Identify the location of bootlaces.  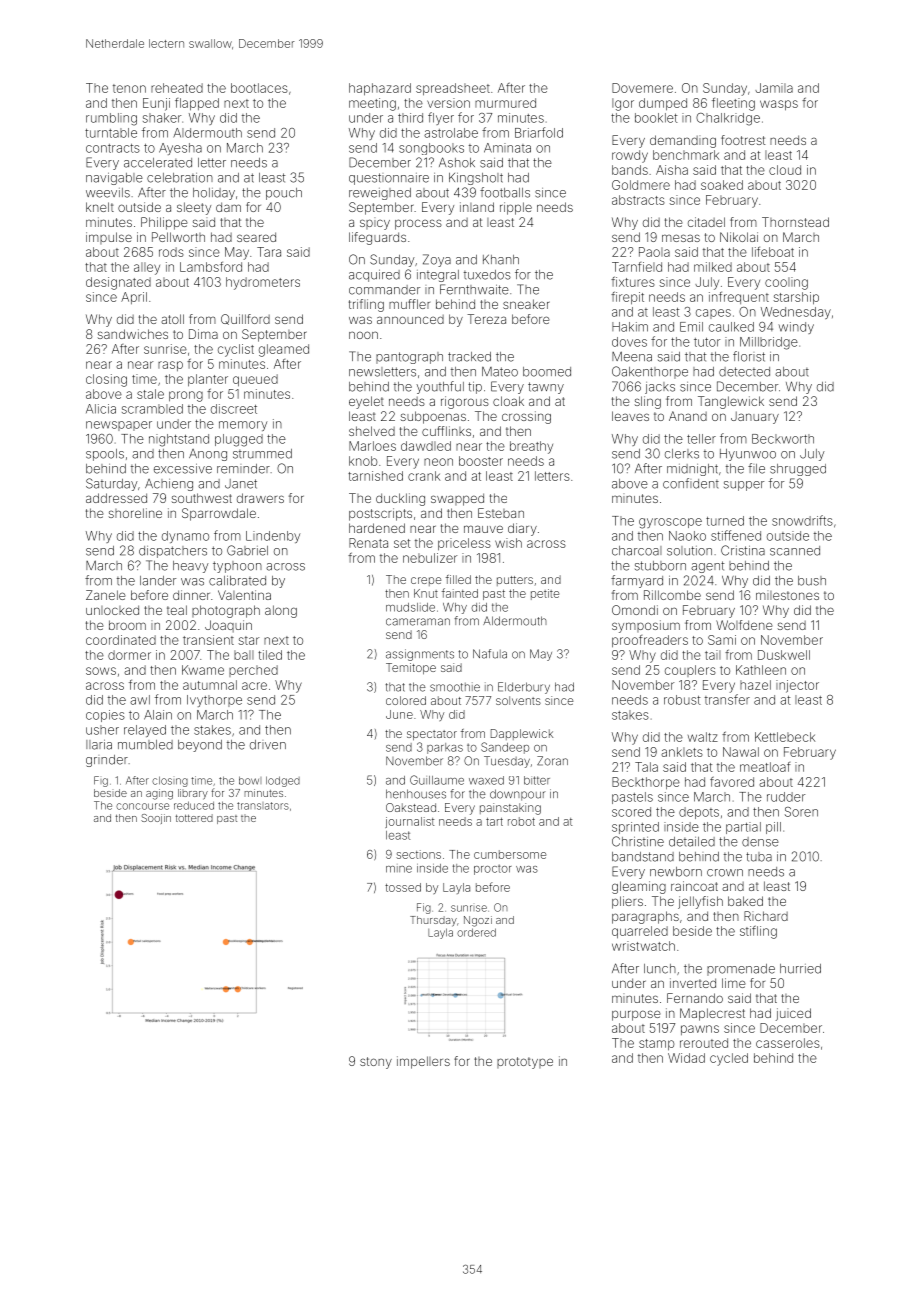
(259, 88).
